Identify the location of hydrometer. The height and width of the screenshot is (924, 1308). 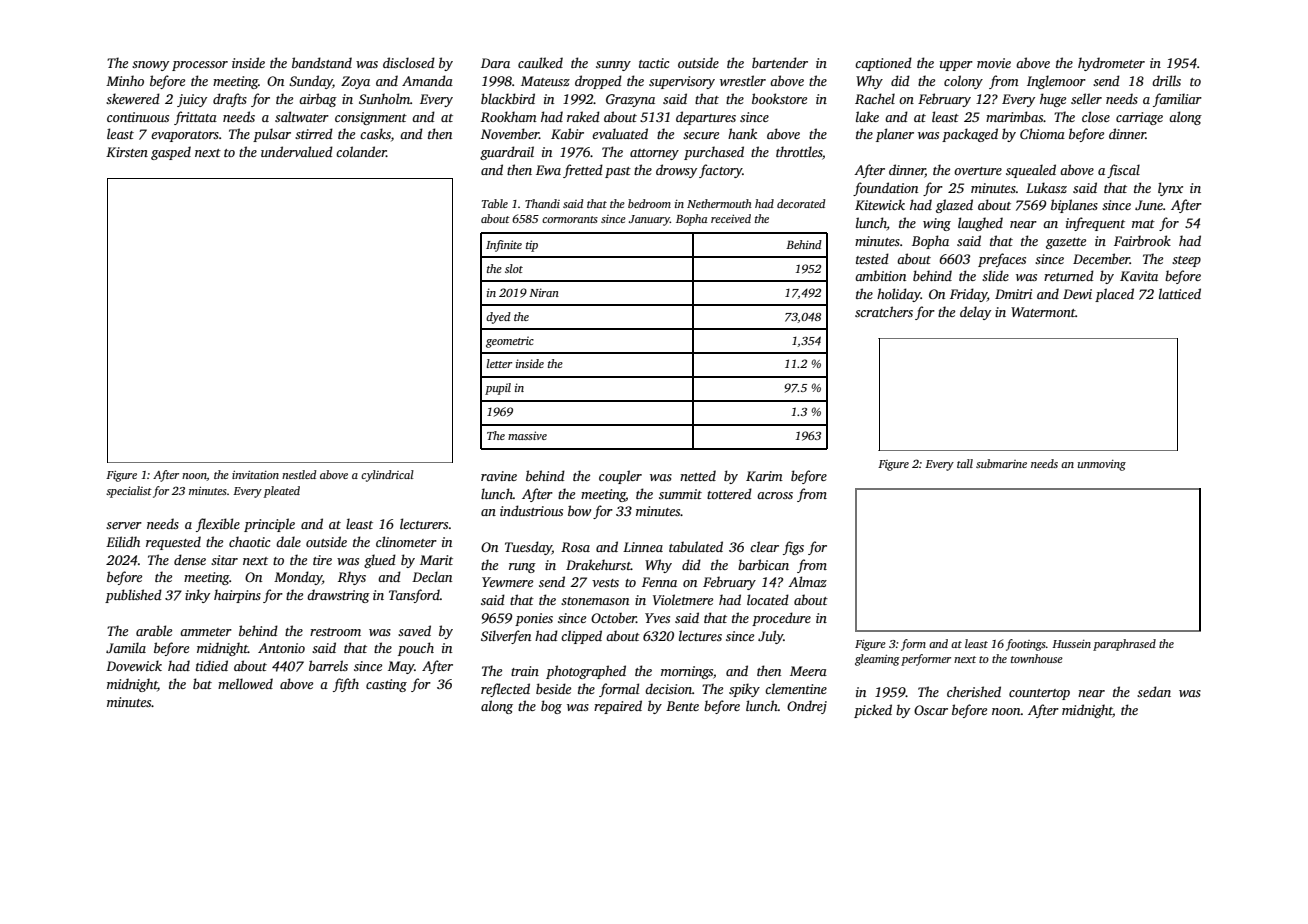
(1111, 64).
